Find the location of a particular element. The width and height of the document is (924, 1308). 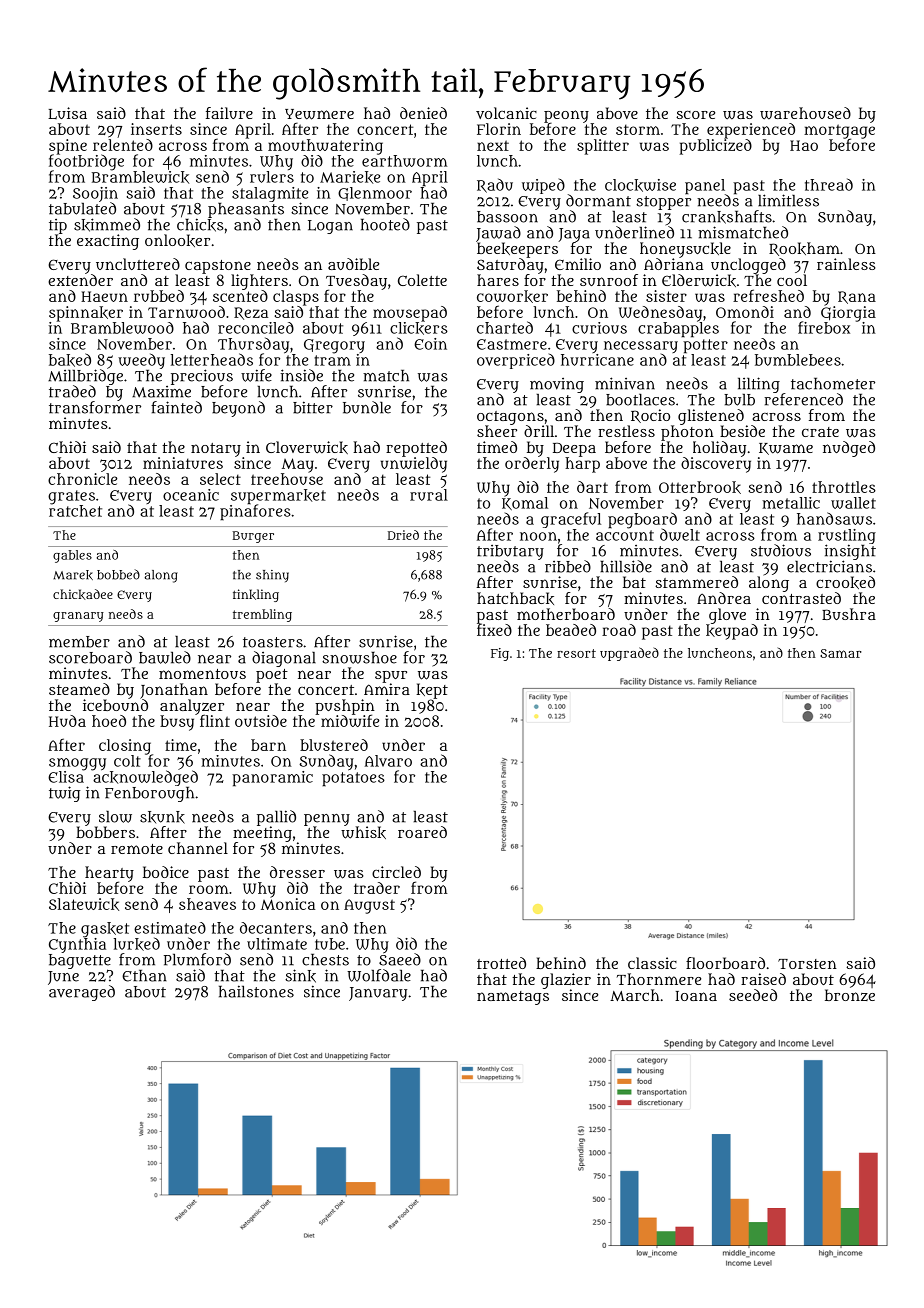

toasters is located at coordinates (273, 642).
